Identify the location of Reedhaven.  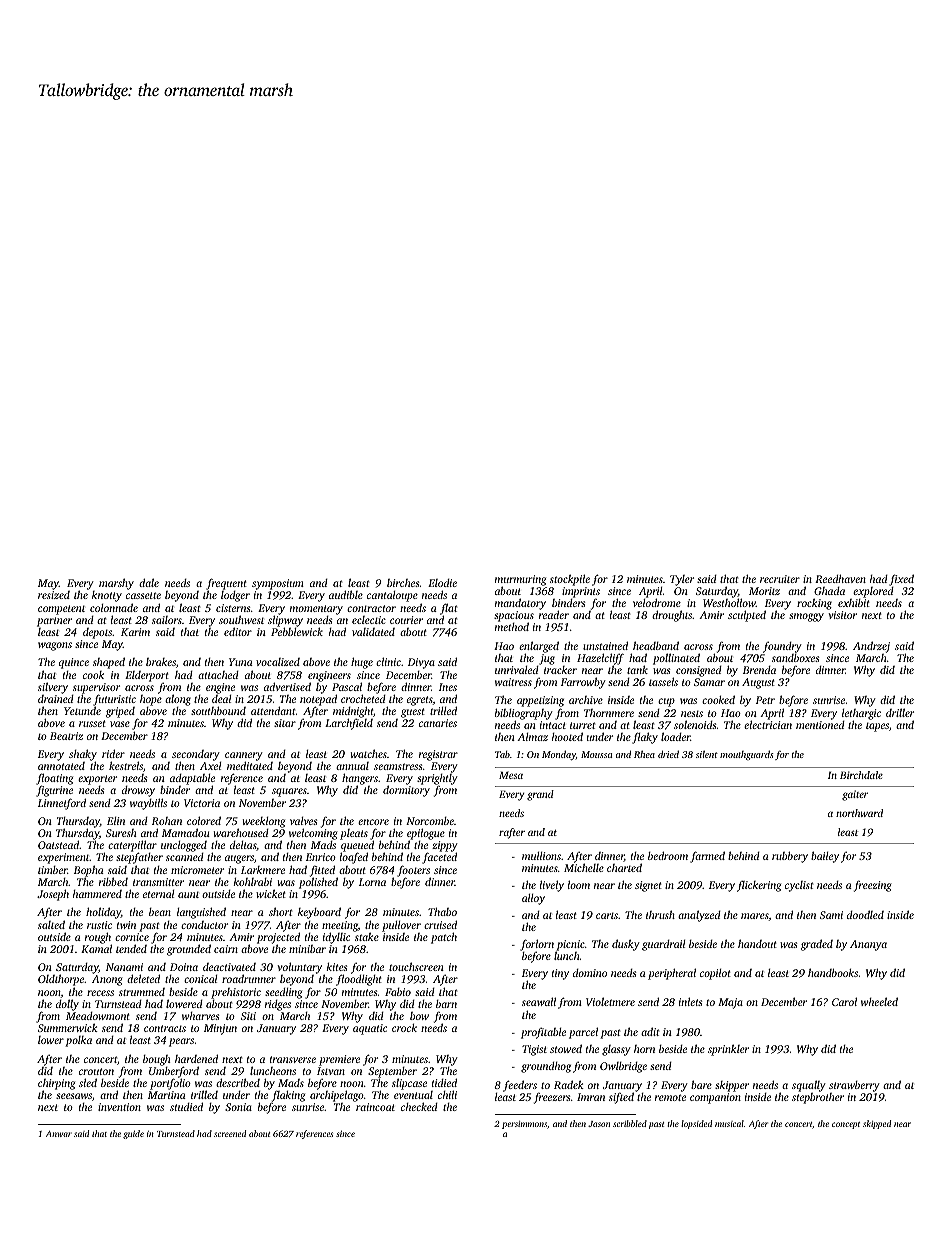
(840, 578).
